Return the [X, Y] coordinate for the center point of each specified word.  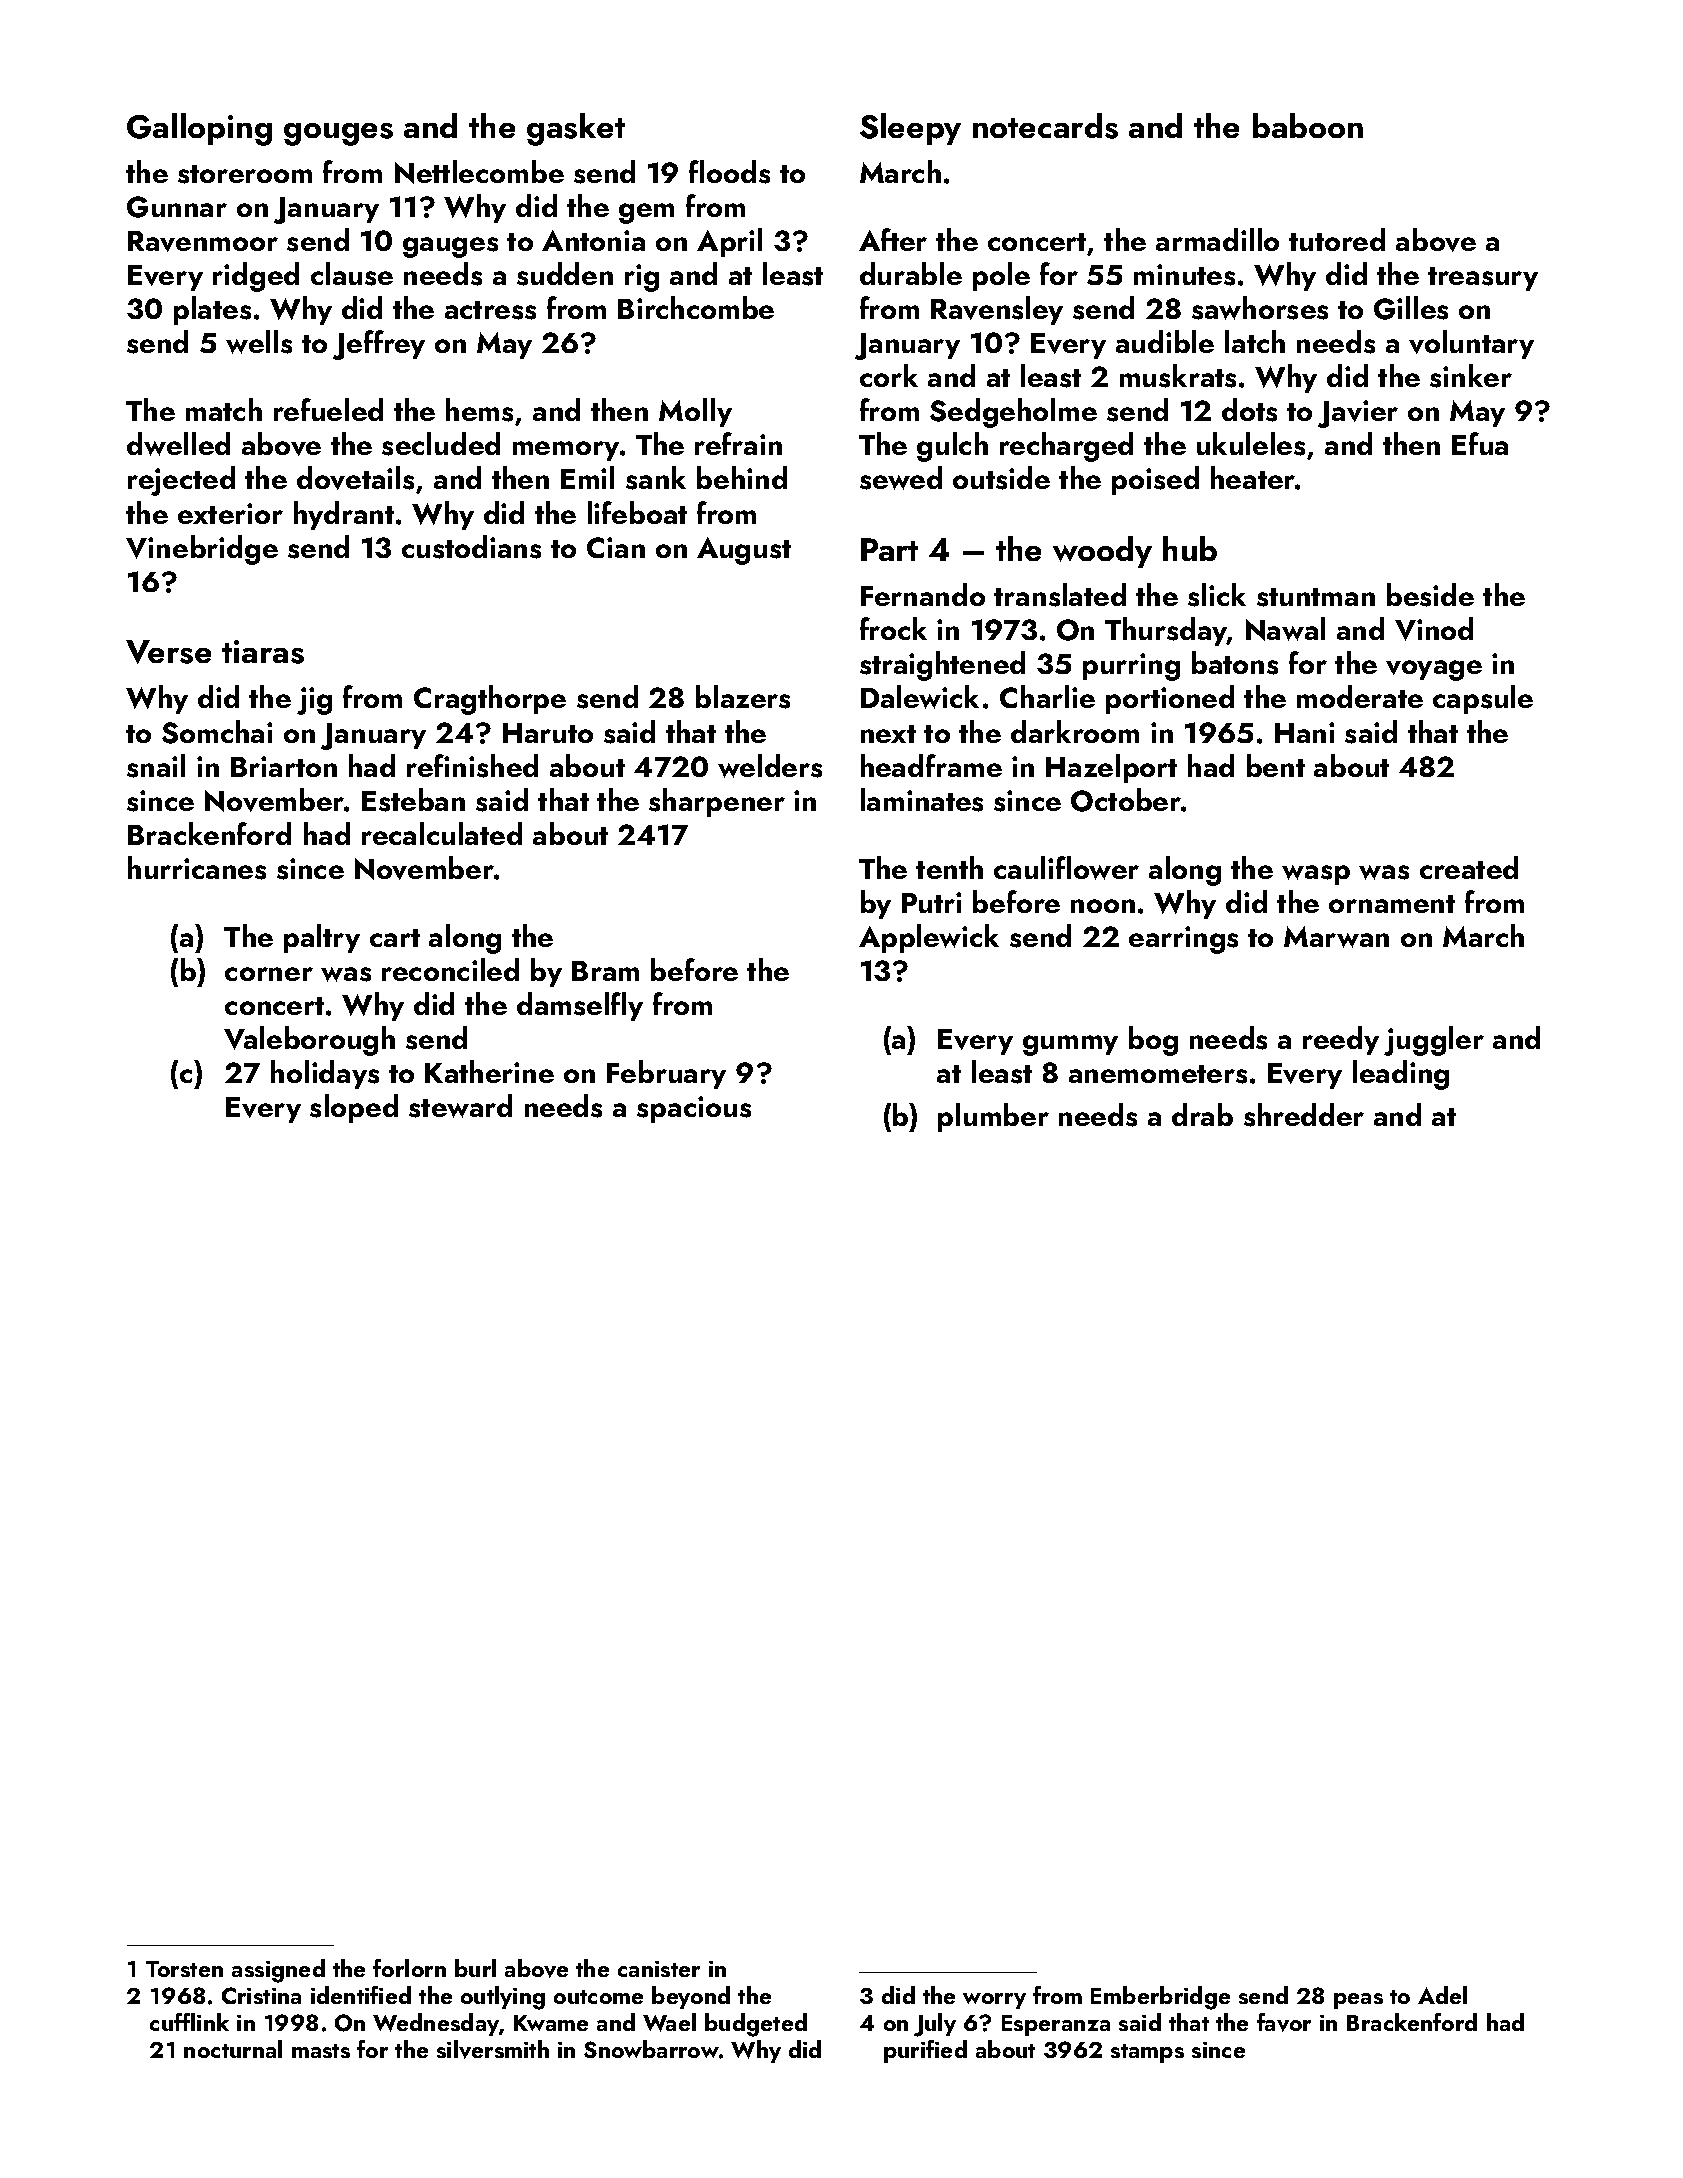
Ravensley [997, 310]
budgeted [756, 2025]
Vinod [1434, 629]
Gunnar [177, 207]
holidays [325, 1074]
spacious [694, 1109]
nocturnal [233, 2049]
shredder [1304, 1115]
